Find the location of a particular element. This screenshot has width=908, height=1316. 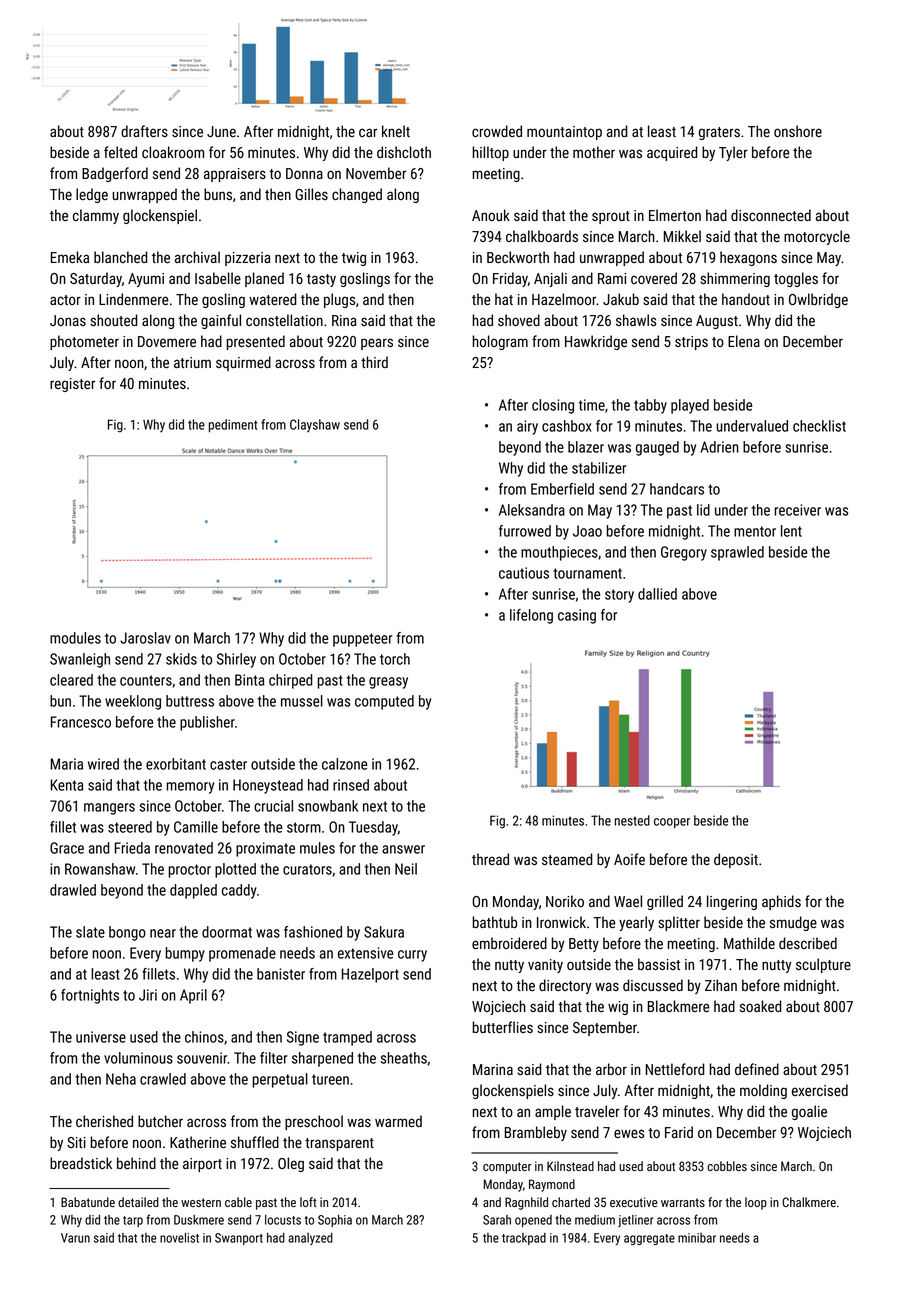

analyzed is located at coordinates (310, 1239).
